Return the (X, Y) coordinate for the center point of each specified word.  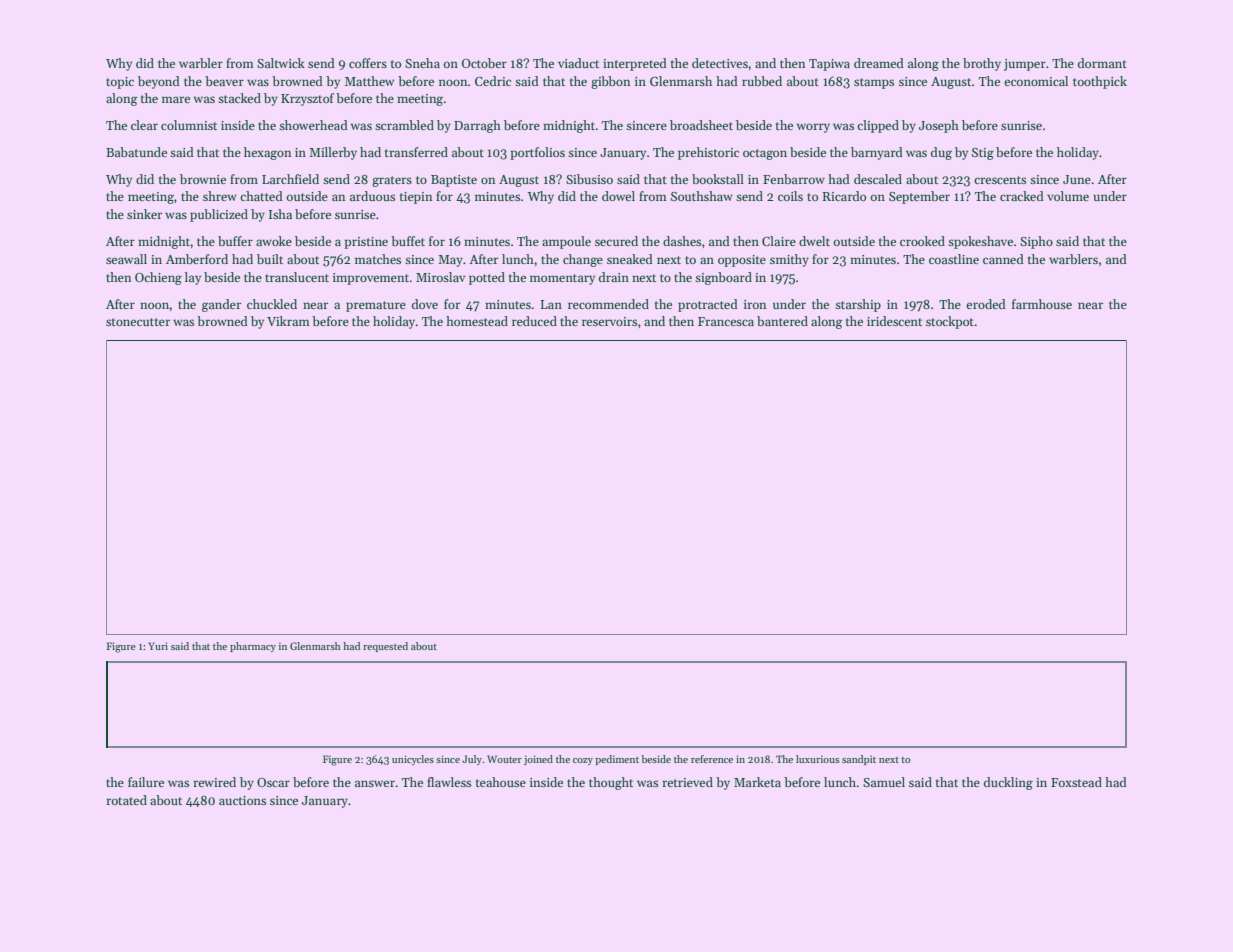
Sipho (1036, 242)
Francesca (726, 321)
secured (616, 241)
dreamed (879, 63)
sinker (144, 214)
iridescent (894, 321)
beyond (159, 82)
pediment (617, 760)
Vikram (288, 321)
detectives (720, 63)
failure (146, 782)
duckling (1008, 783)
